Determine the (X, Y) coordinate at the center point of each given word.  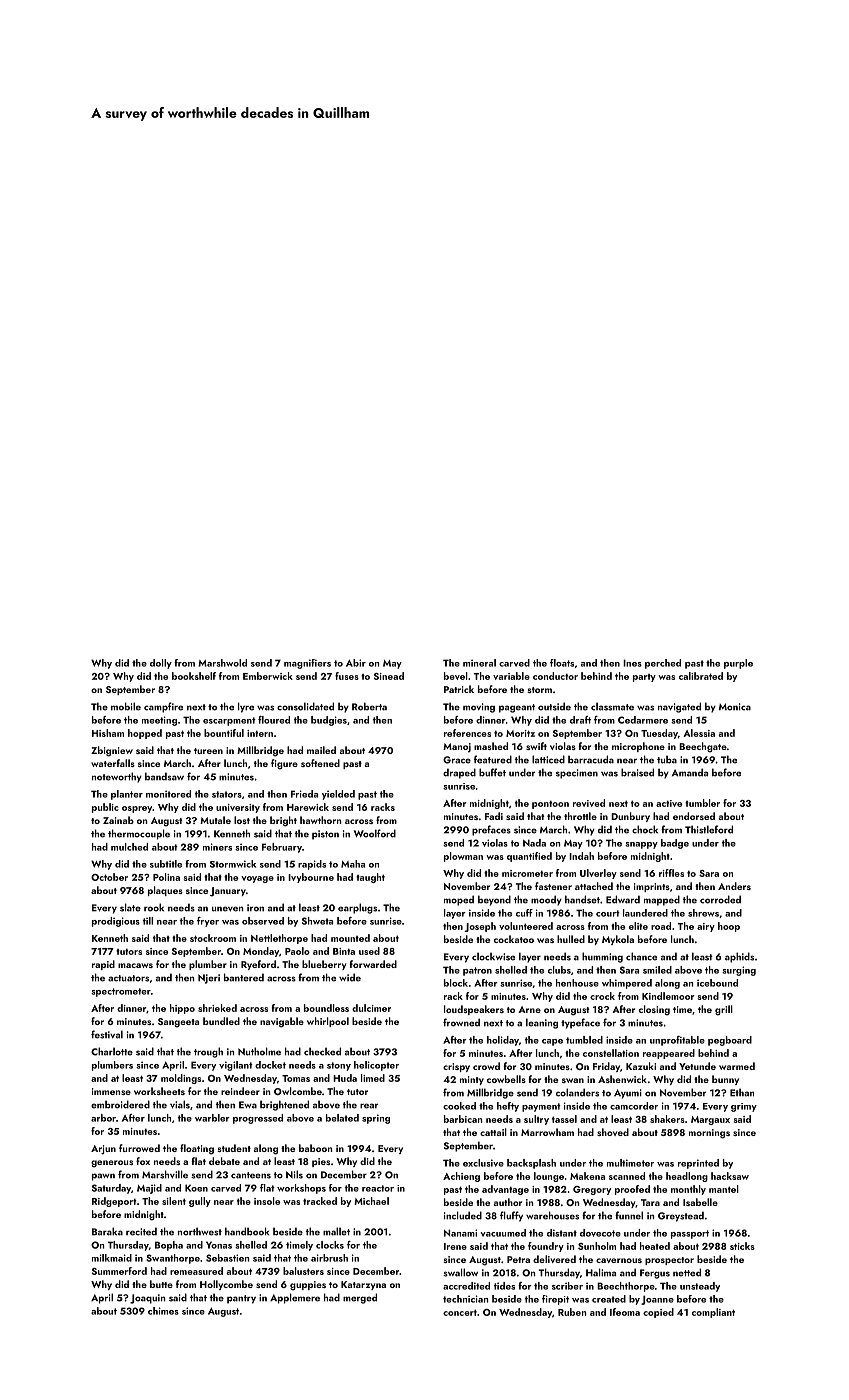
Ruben (572, 1312)
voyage (258, 879)
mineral (479, 663)
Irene (455, 1246)
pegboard (730, 1041)
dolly (161, 664)
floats (562, 663)
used (369, 951)
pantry (241, 1299)
